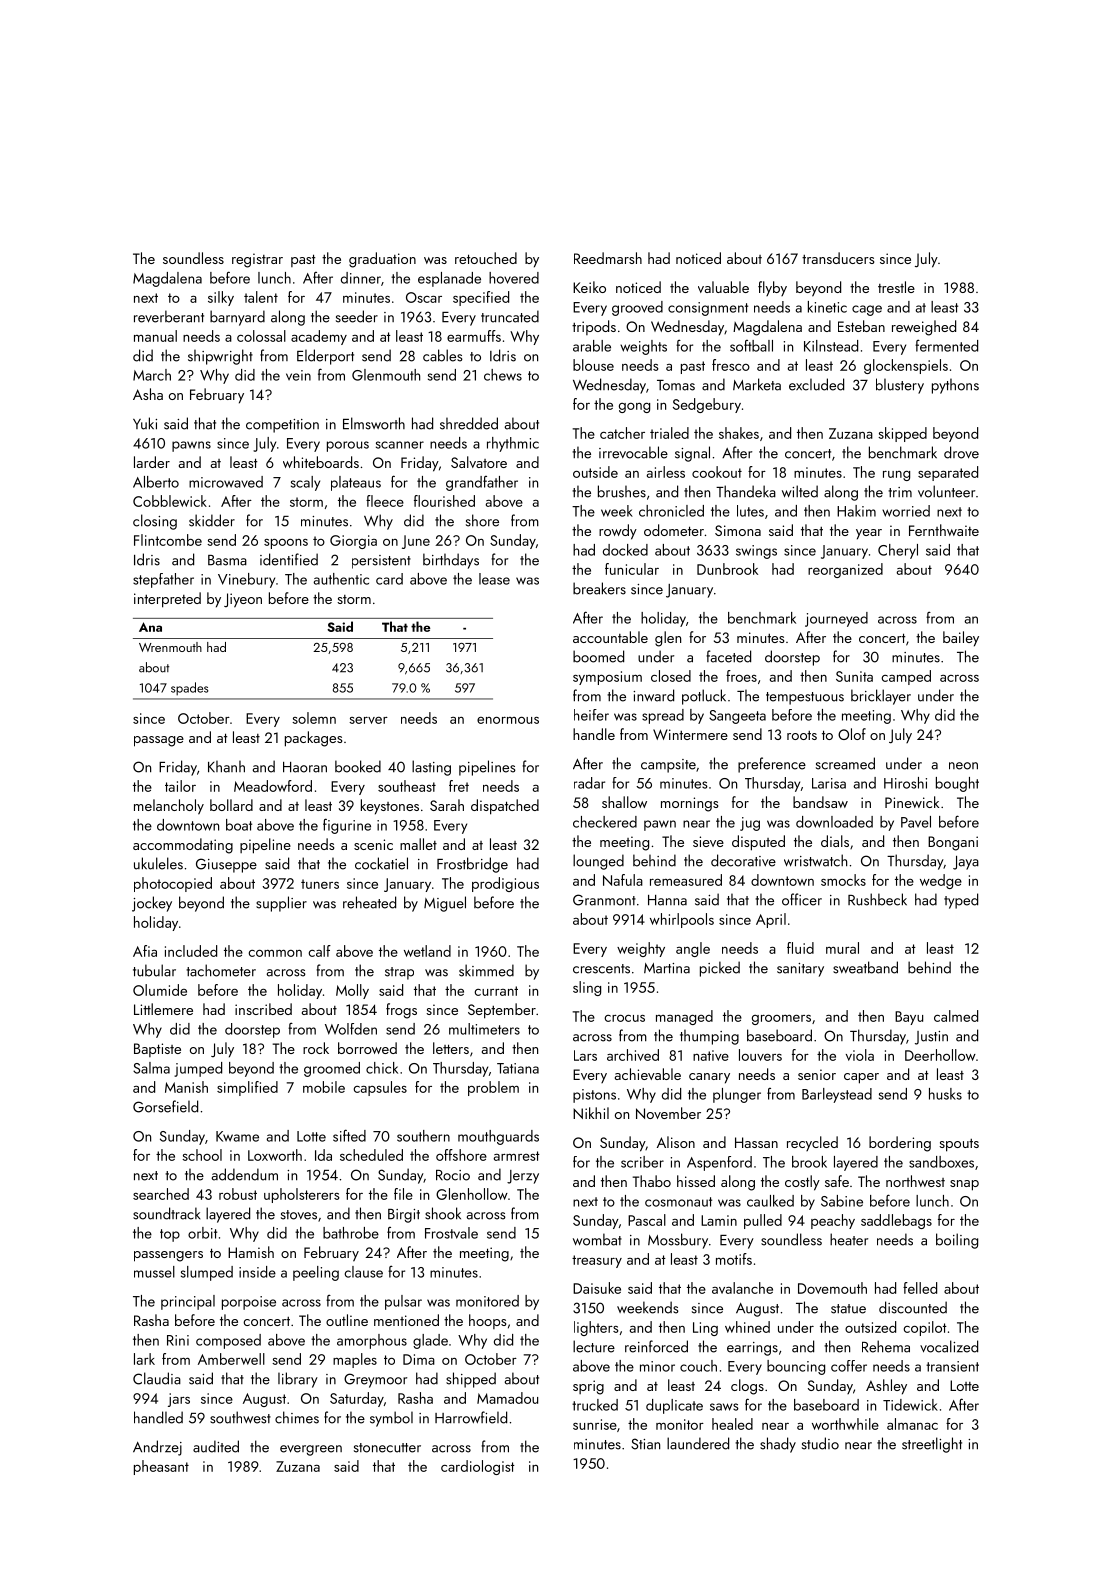 This page has width=1112, height=1573. I want to click on lounged, so click(598, 862).
